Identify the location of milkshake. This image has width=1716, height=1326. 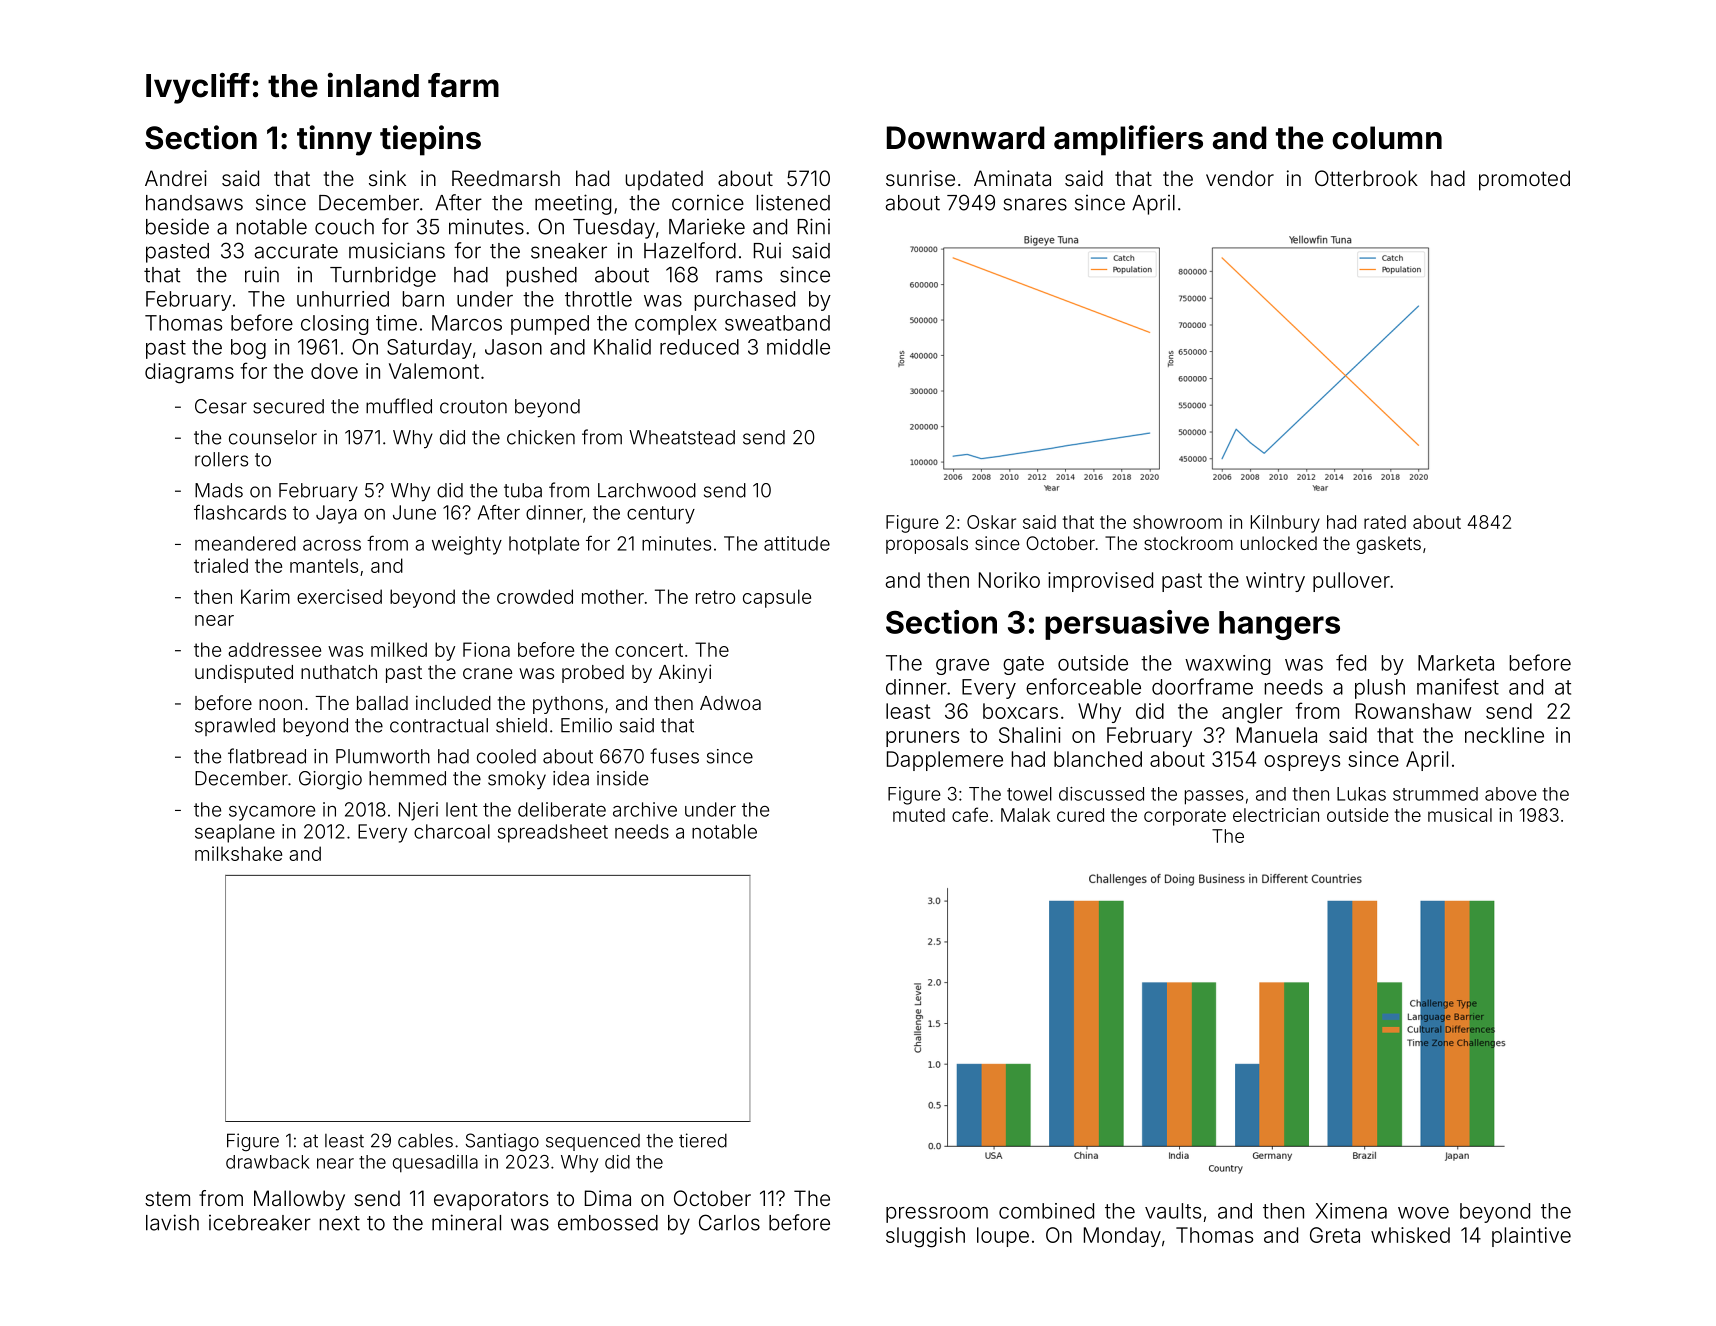
(238, 853).
